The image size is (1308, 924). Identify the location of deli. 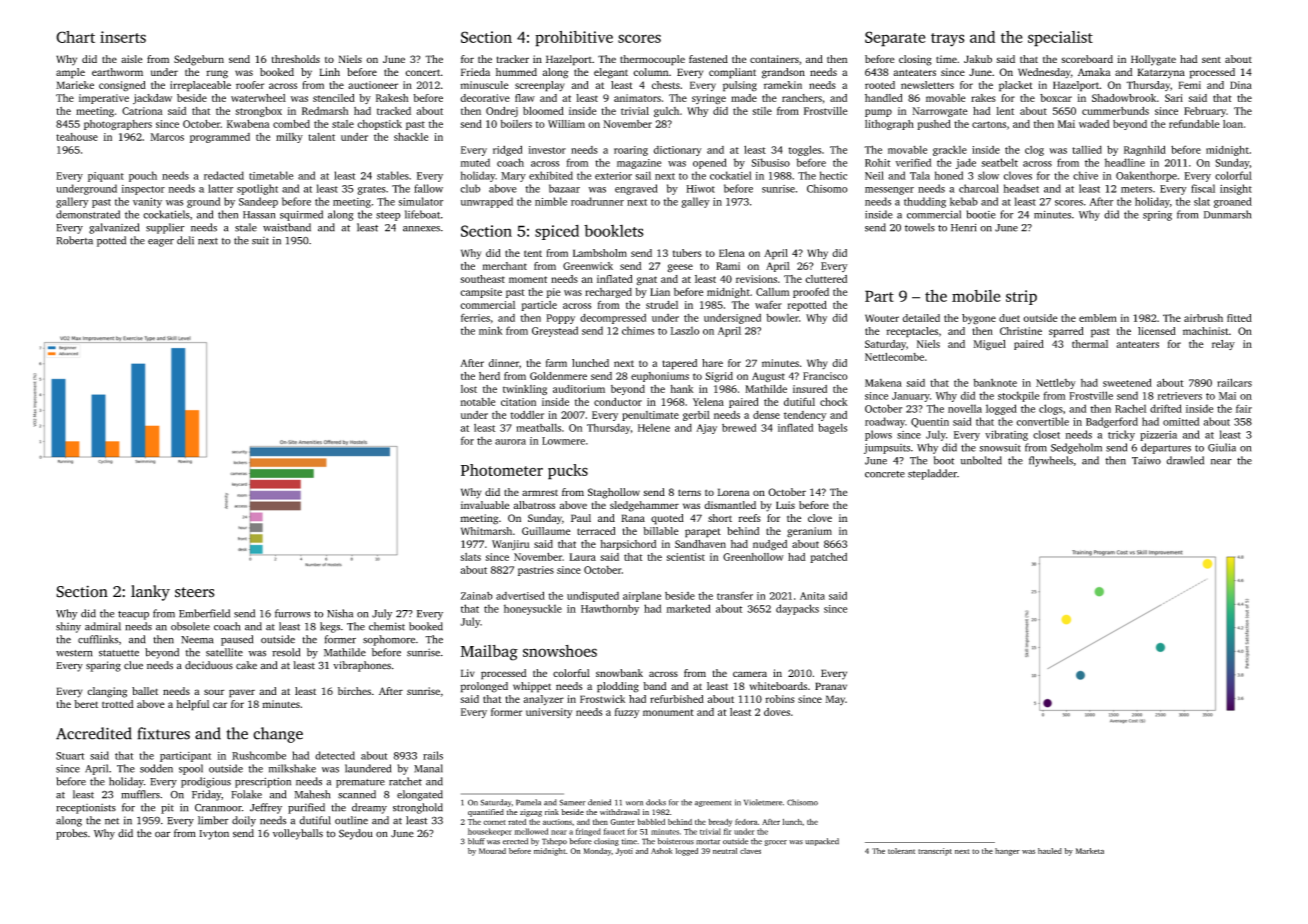
(185, 240).
